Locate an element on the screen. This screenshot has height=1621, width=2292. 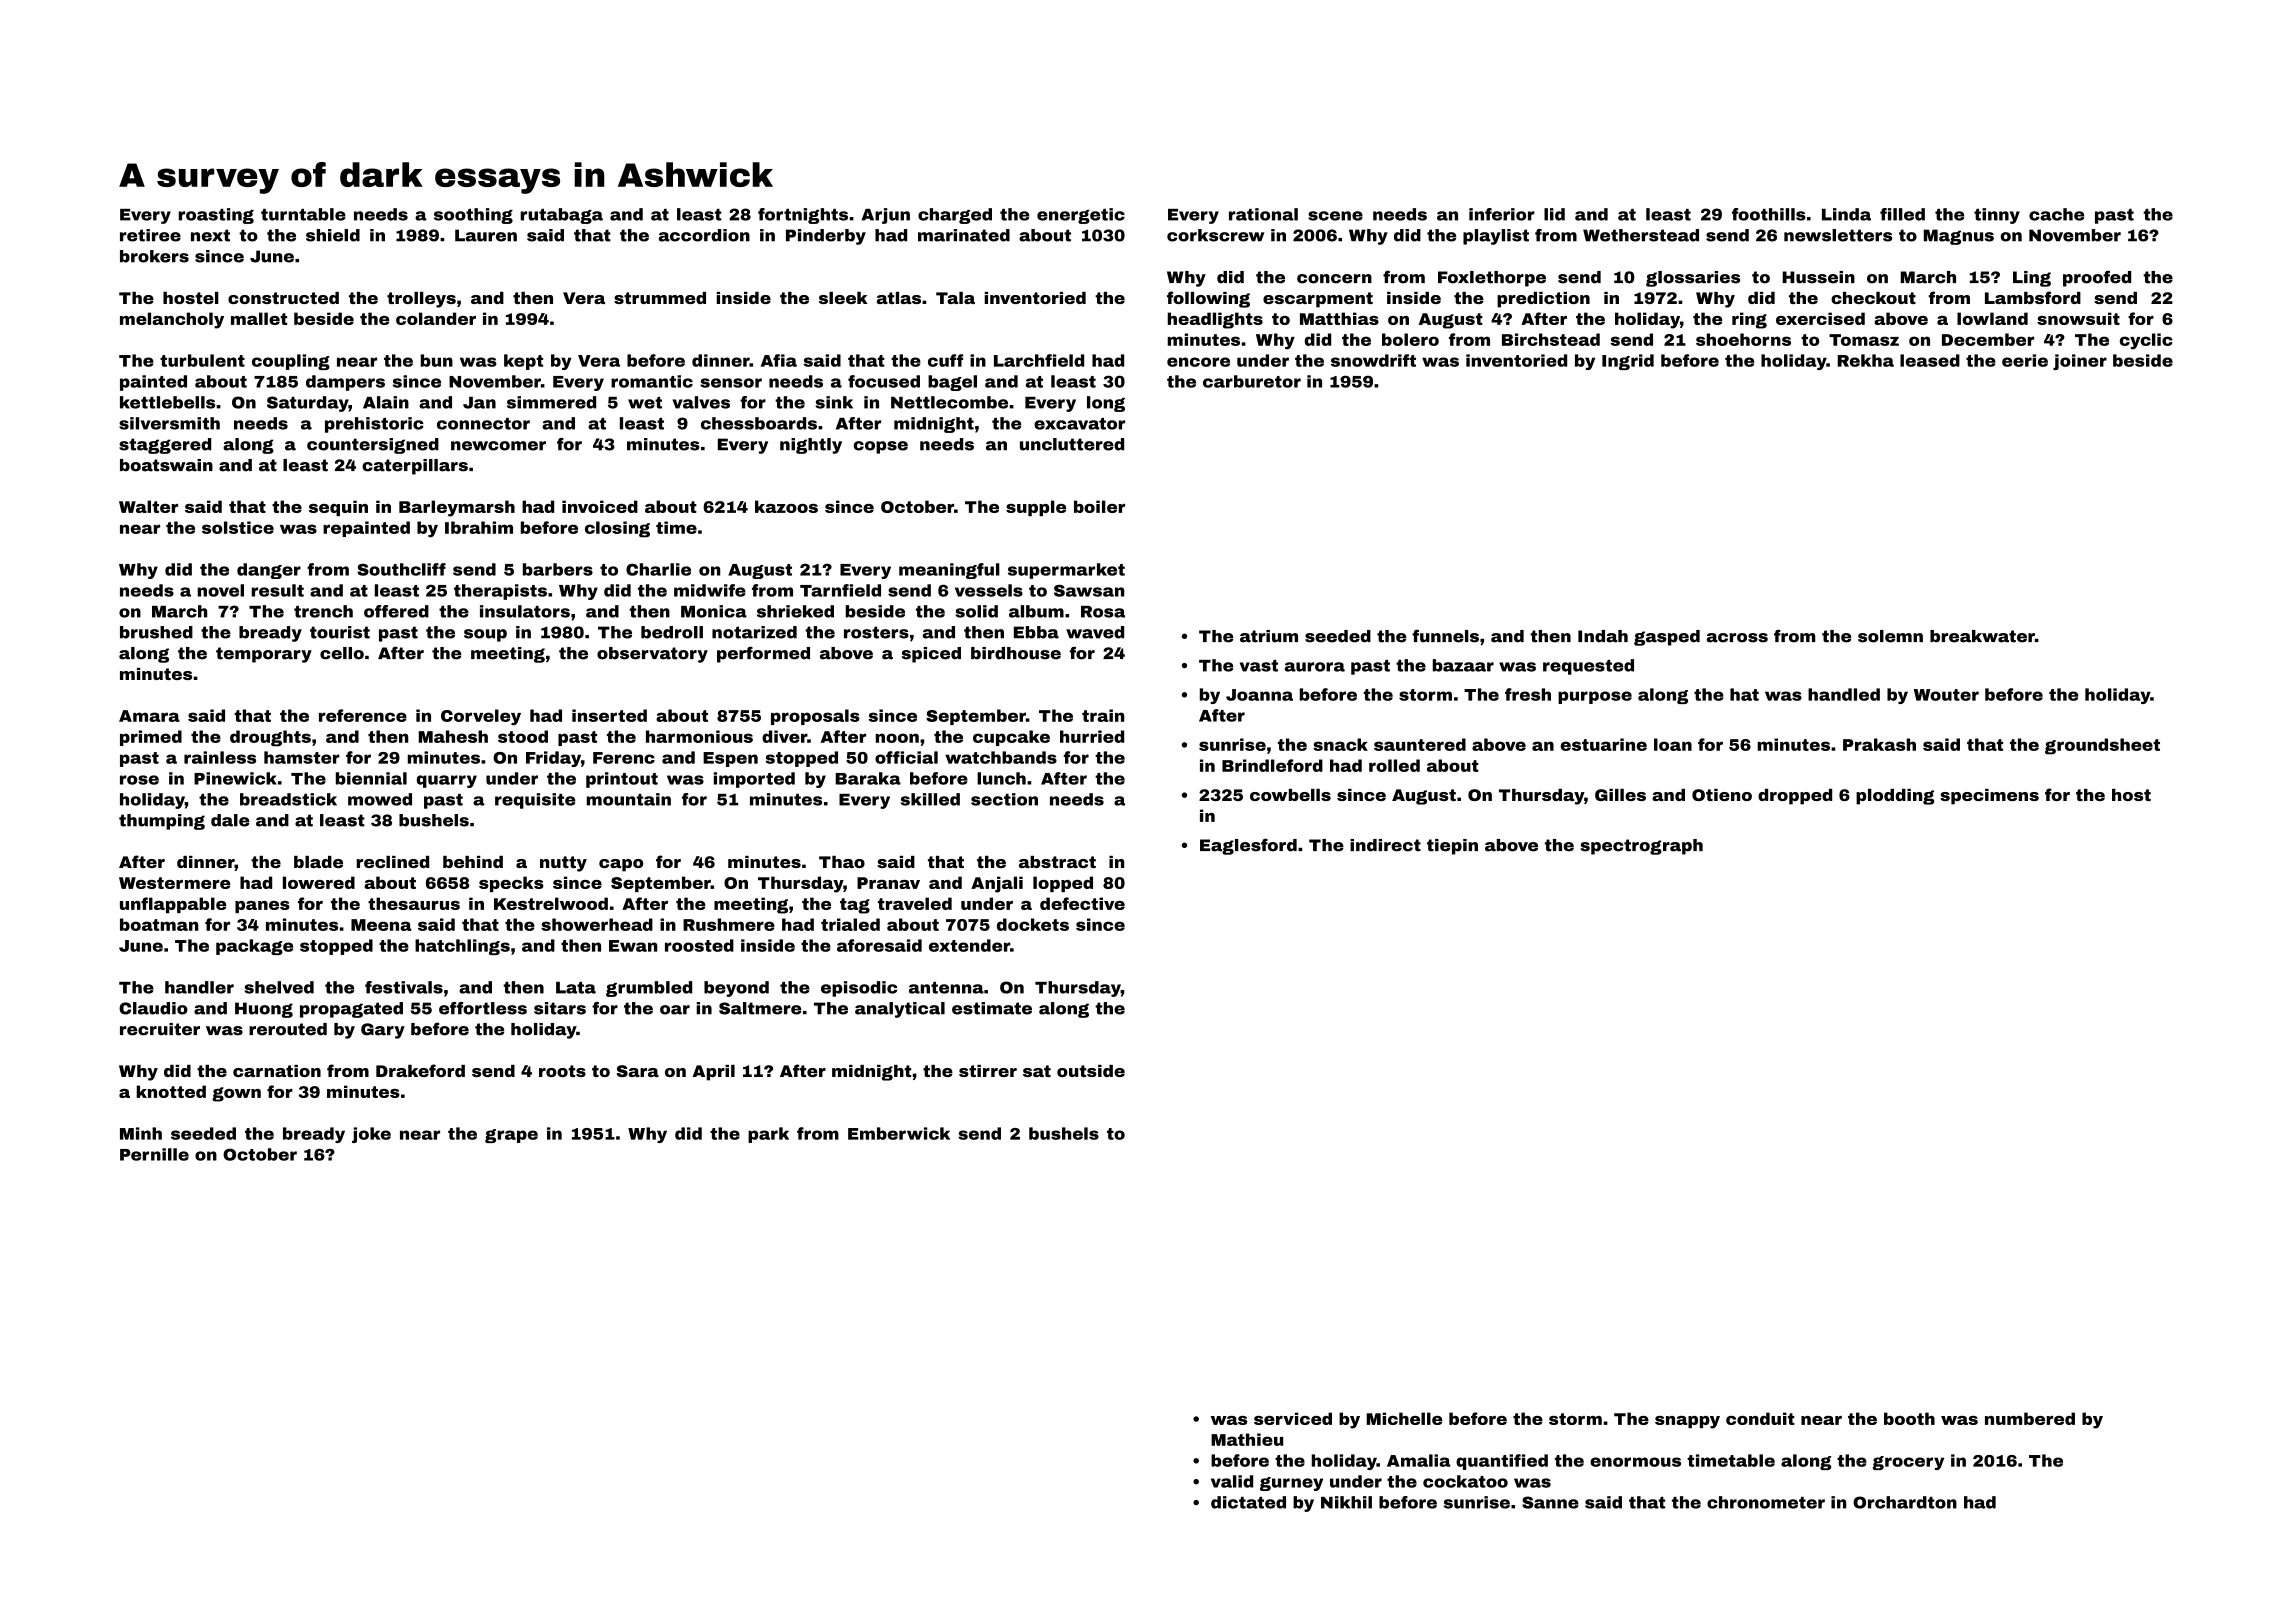
Emberwick is located at coordinates (899, 1133).
